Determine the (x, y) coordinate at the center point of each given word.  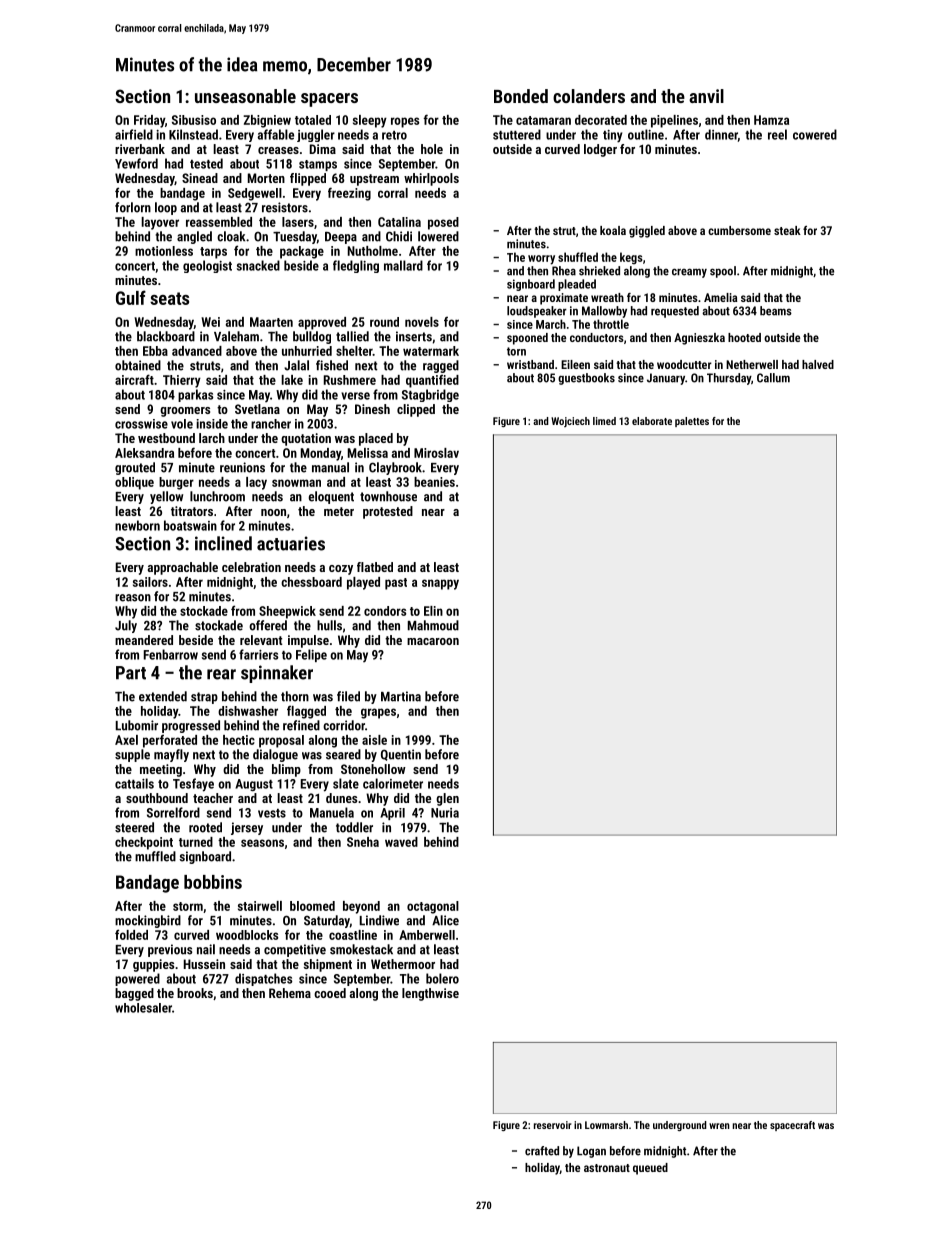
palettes (692, 422)
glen (447, 799)
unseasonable (245, 96)
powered (137, 979)
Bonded (521, 96)
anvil (706, 96)
